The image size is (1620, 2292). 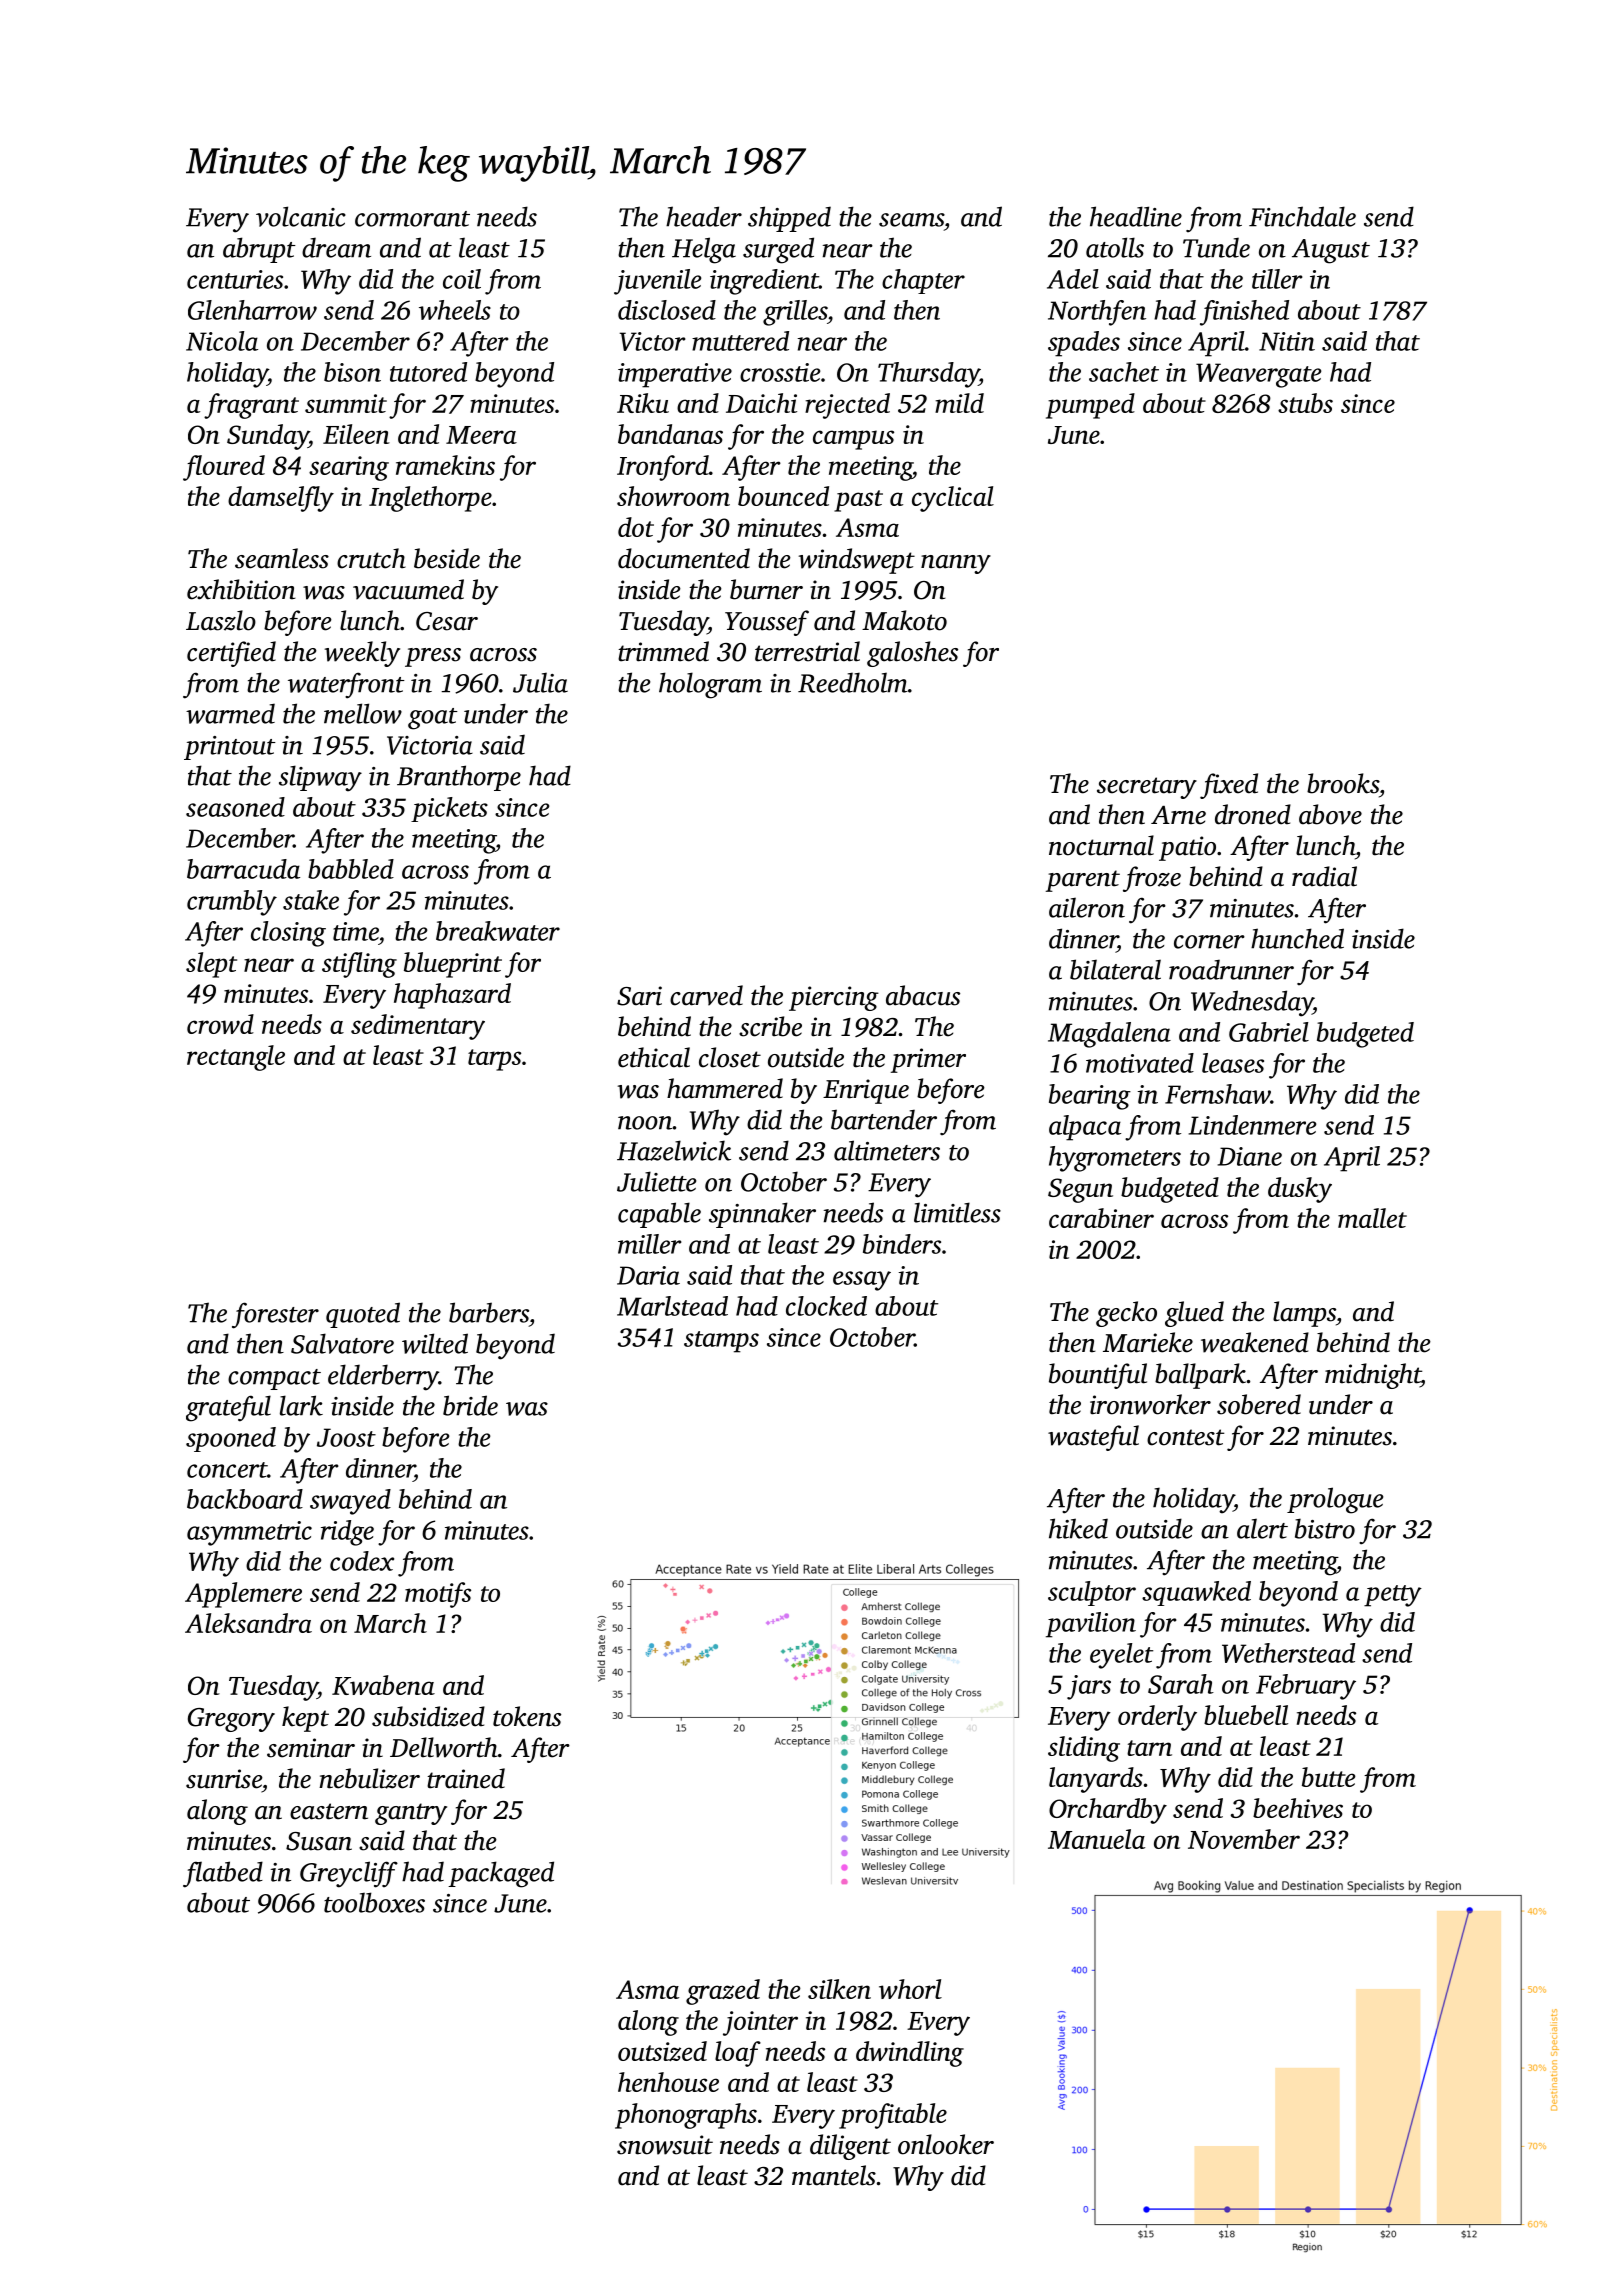 I want to click on spinnaker, so click(x=762, y=1215).
